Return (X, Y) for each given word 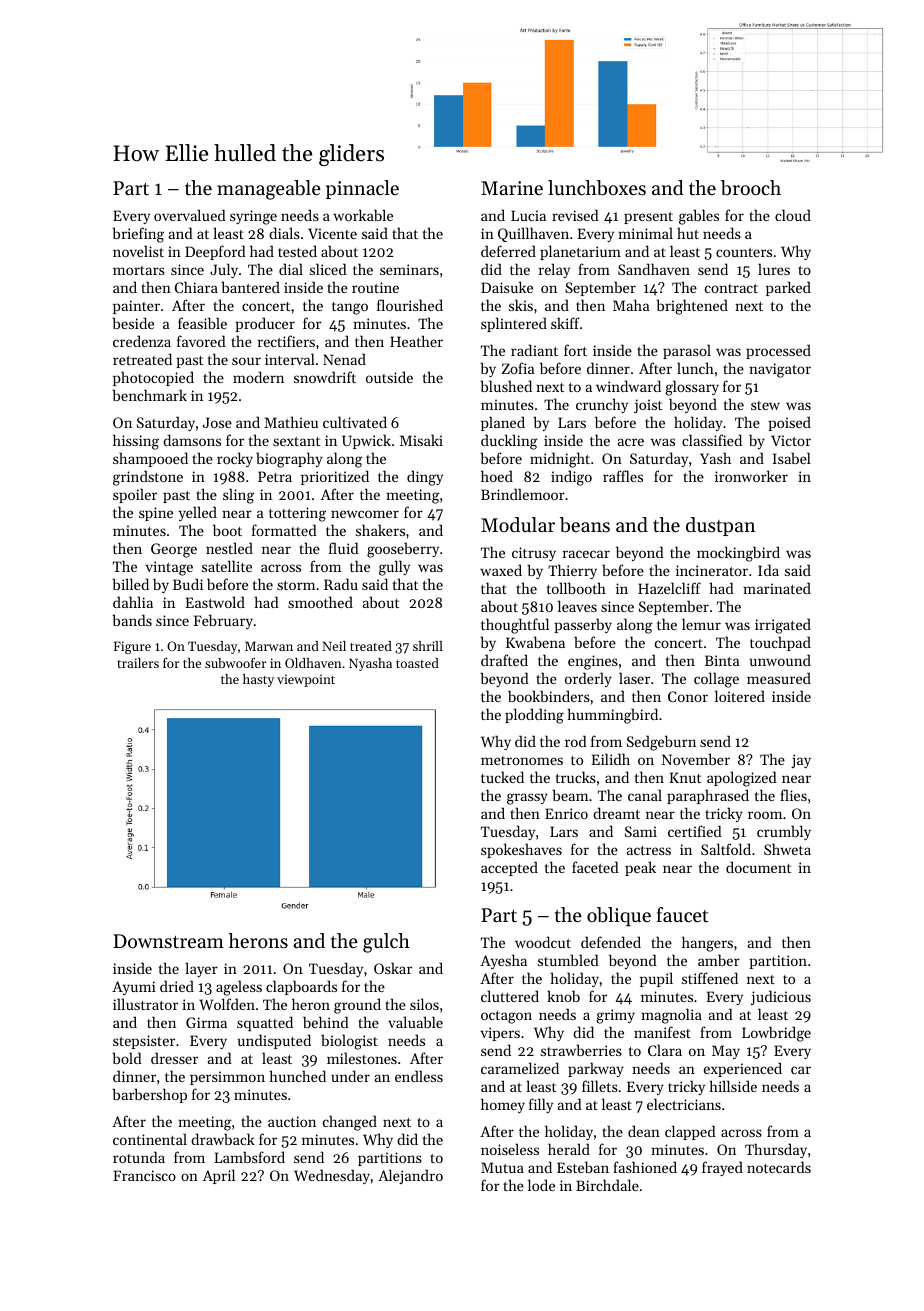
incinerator (712, 570)
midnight (560, 460)
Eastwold (215, 602)
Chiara (196, 287)
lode (541, 1185)
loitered (740, 696)
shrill (428, 646)
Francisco (144, 1175)
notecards (779, 1167)
